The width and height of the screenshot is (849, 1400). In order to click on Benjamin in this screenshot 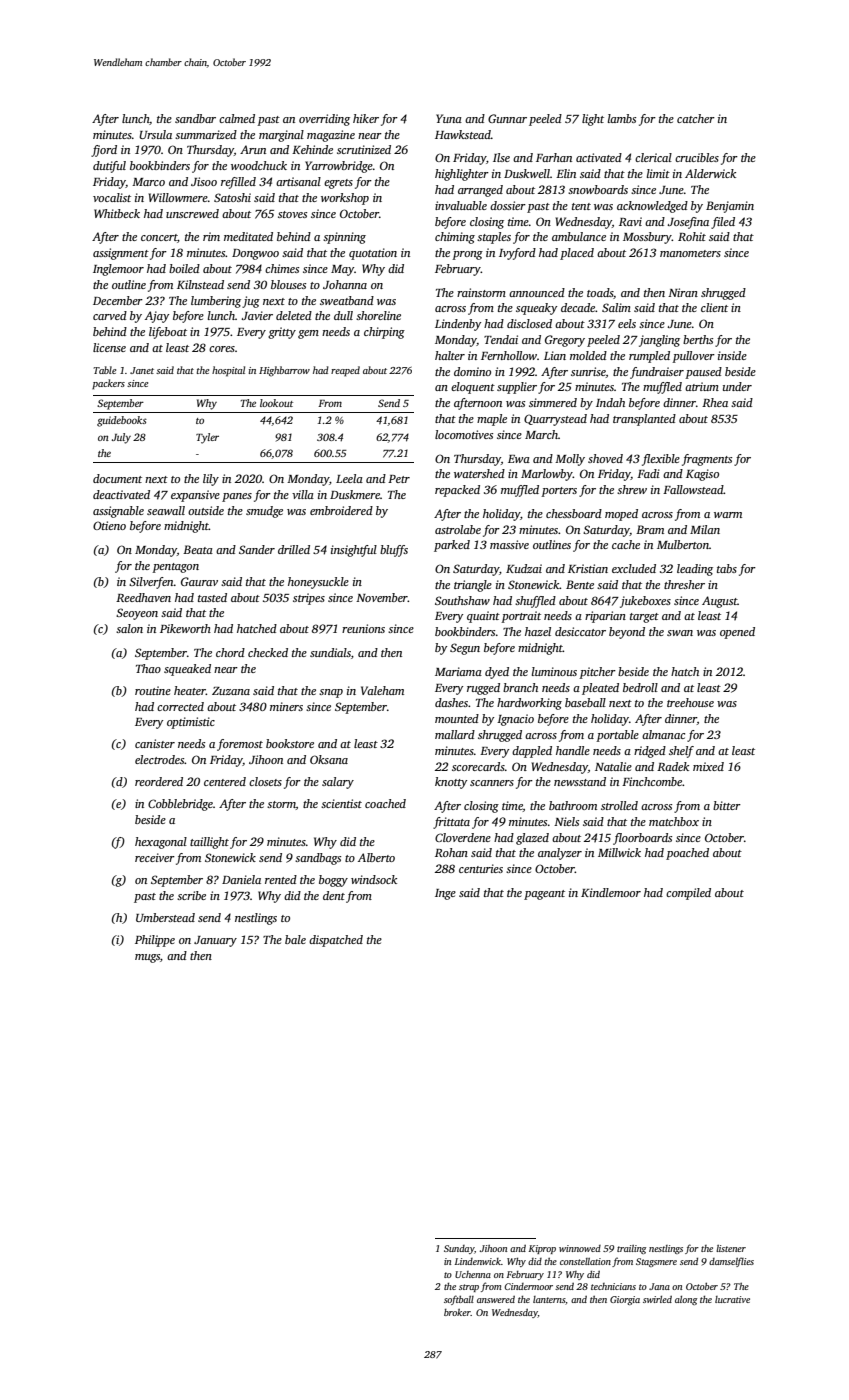, I will do `click(730, 207)`.
